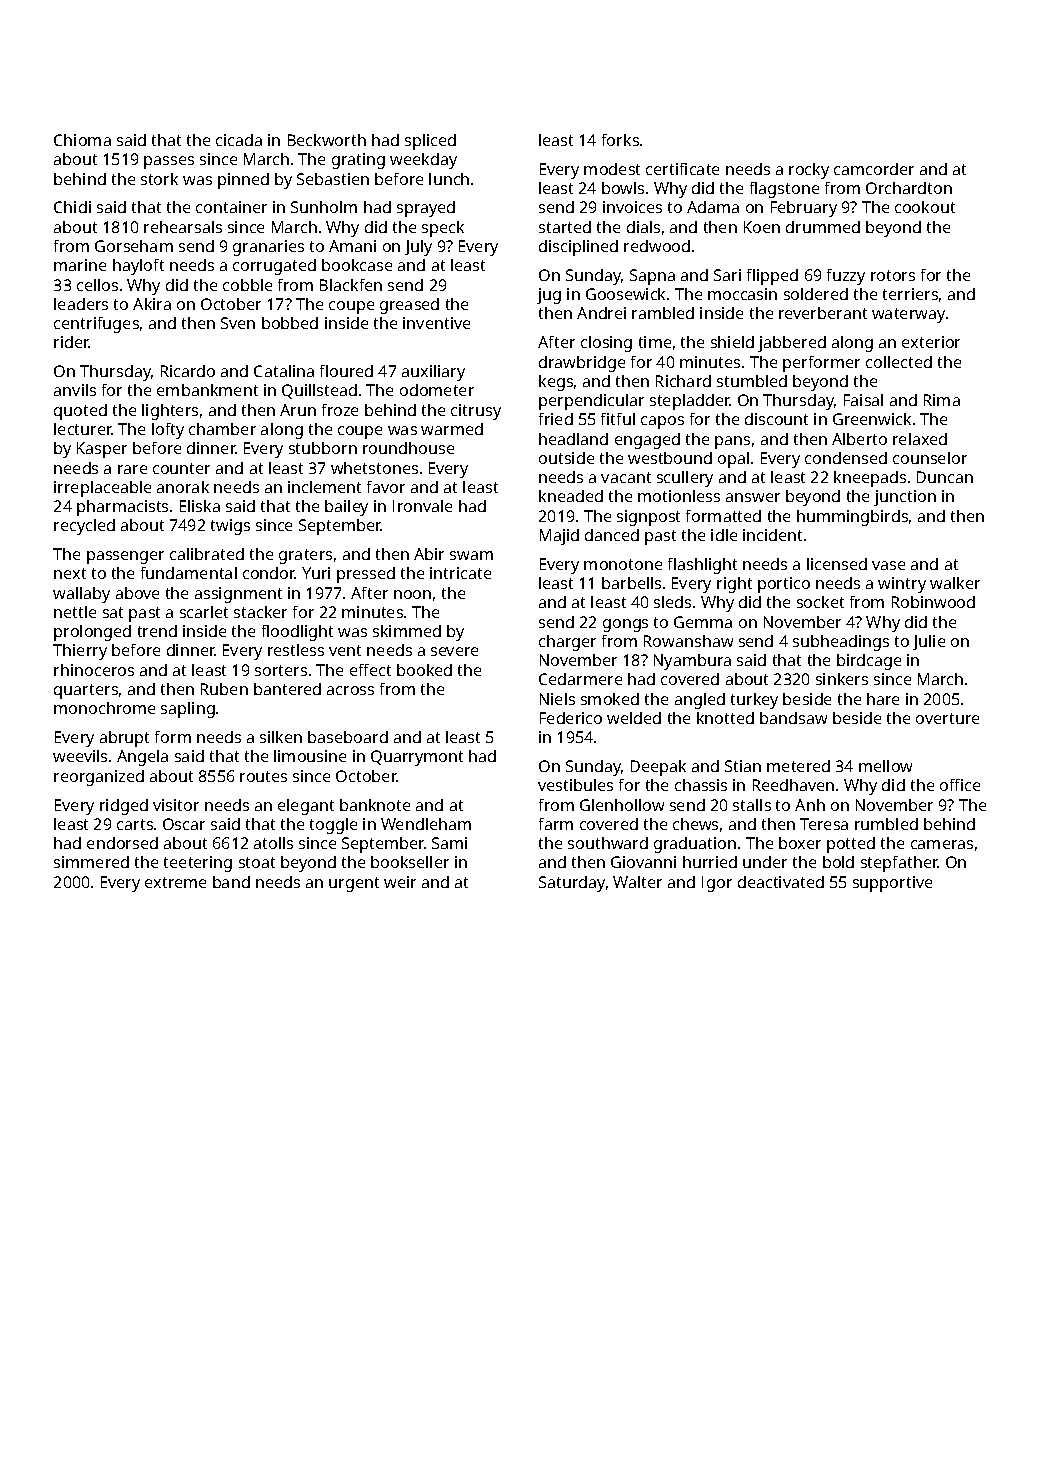 The width and height of the screenshot is (1042, 1480). Describe the element at coordinates (82, 140) in the screenshot. I see `Chioma` at that location.
